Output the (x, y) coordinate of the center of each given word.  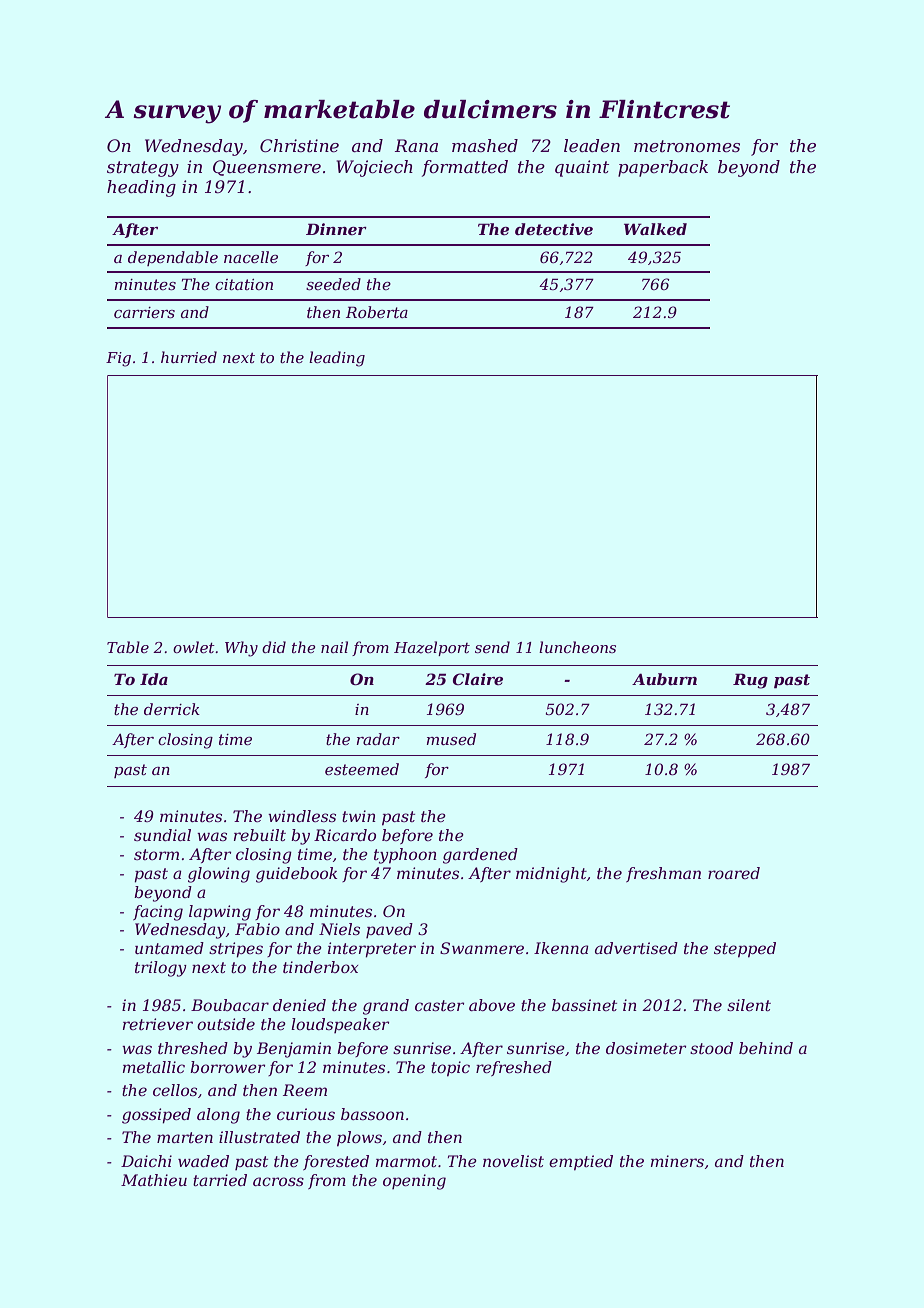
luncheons (577, 647)
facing (158, 913)
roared (734, 873)
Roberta (377, 312)
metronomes (687, 146)
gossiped (156, 1116)
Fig (118, 359)
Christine (299, 145)
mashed (485, 145)
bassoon (372, 1114)
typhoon (405, 856)
